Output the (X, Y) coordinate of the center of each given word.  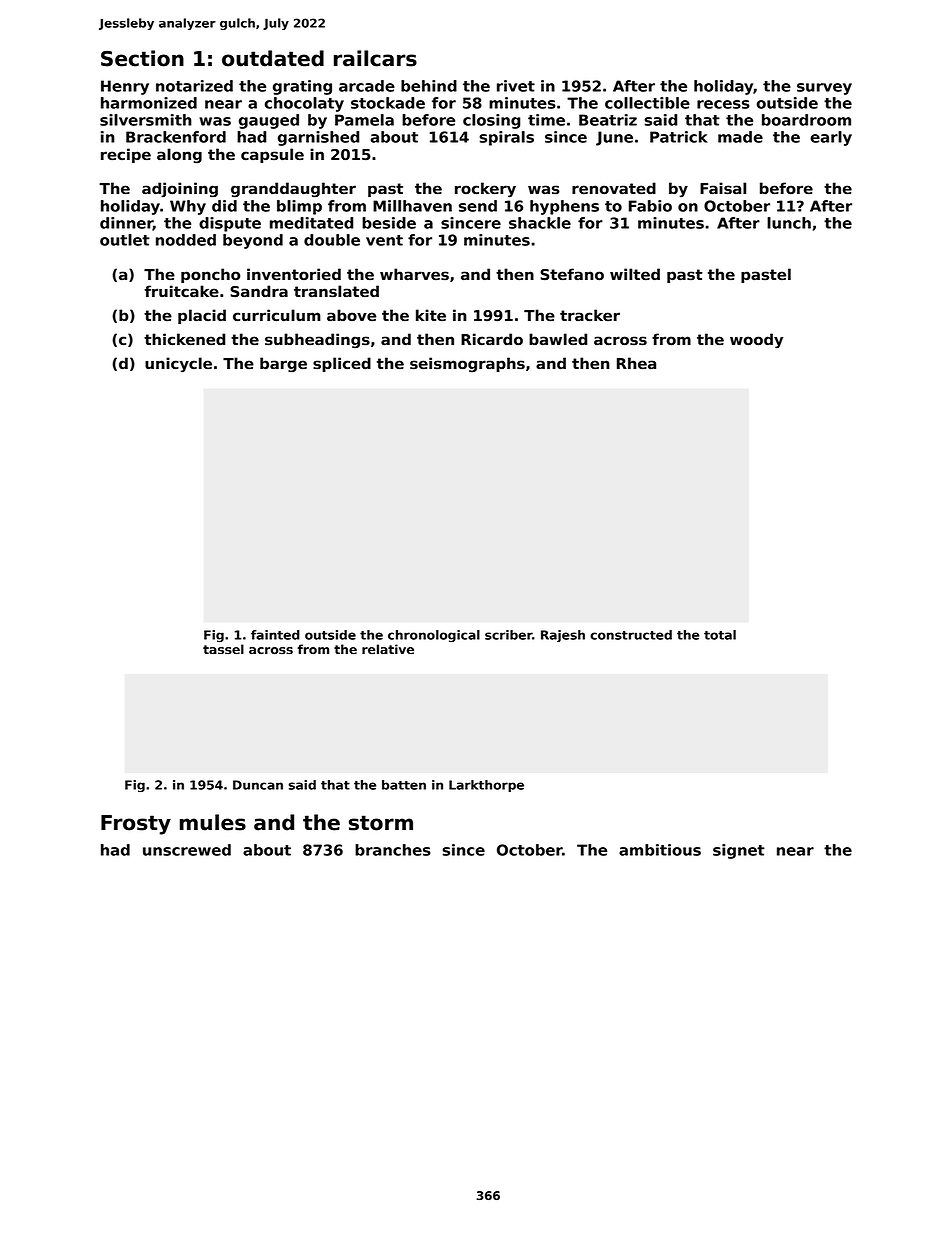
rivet (516, 86)
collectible (647, 103)
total (720, 635)
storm (381, 823)
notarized (194, 86)
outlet (125, 240)
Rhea (636, 363)
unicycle (178, 365)
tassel (223, 649)
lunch (789, 223)
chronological (434, 636)
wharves (414, 274)
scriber (508, 635)
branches (393, 850)
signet (739, 851)
